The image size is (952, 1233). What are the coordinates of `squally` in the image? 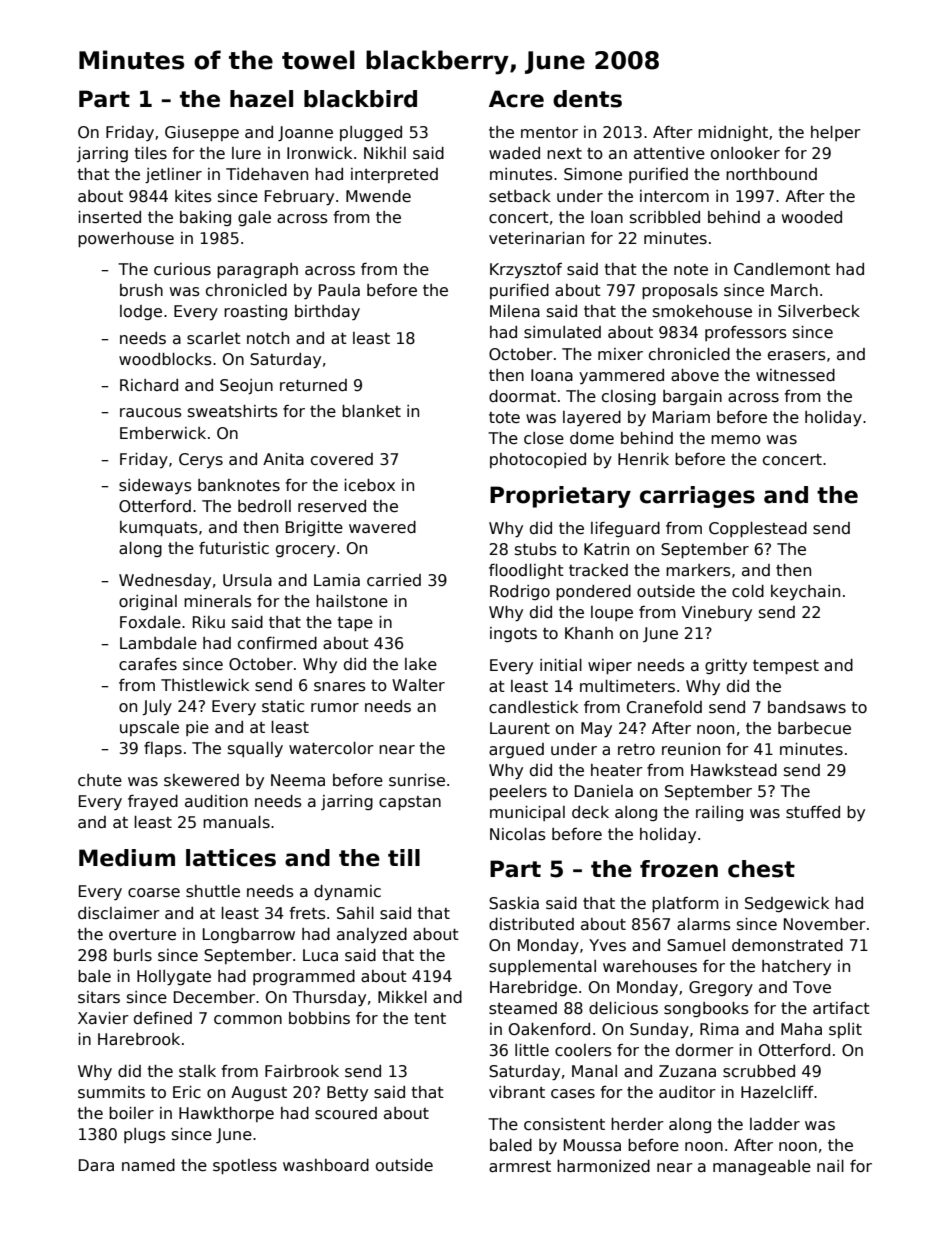 It's located at (255, 749).
